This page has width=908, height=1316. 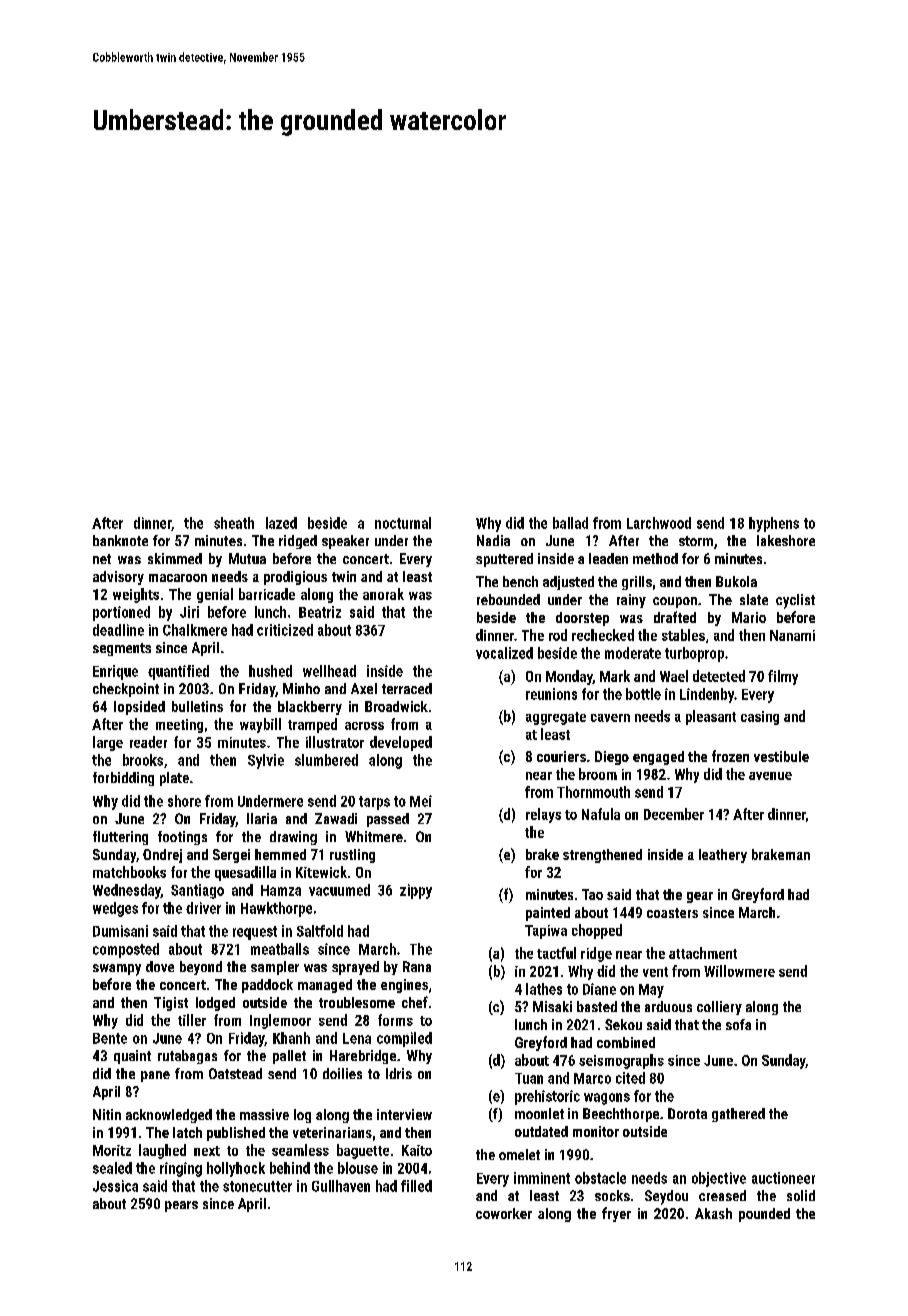 What do you see at coordinates (358, 1168) in the page?
I see `blouse` at bounding box center [358, 1168].
